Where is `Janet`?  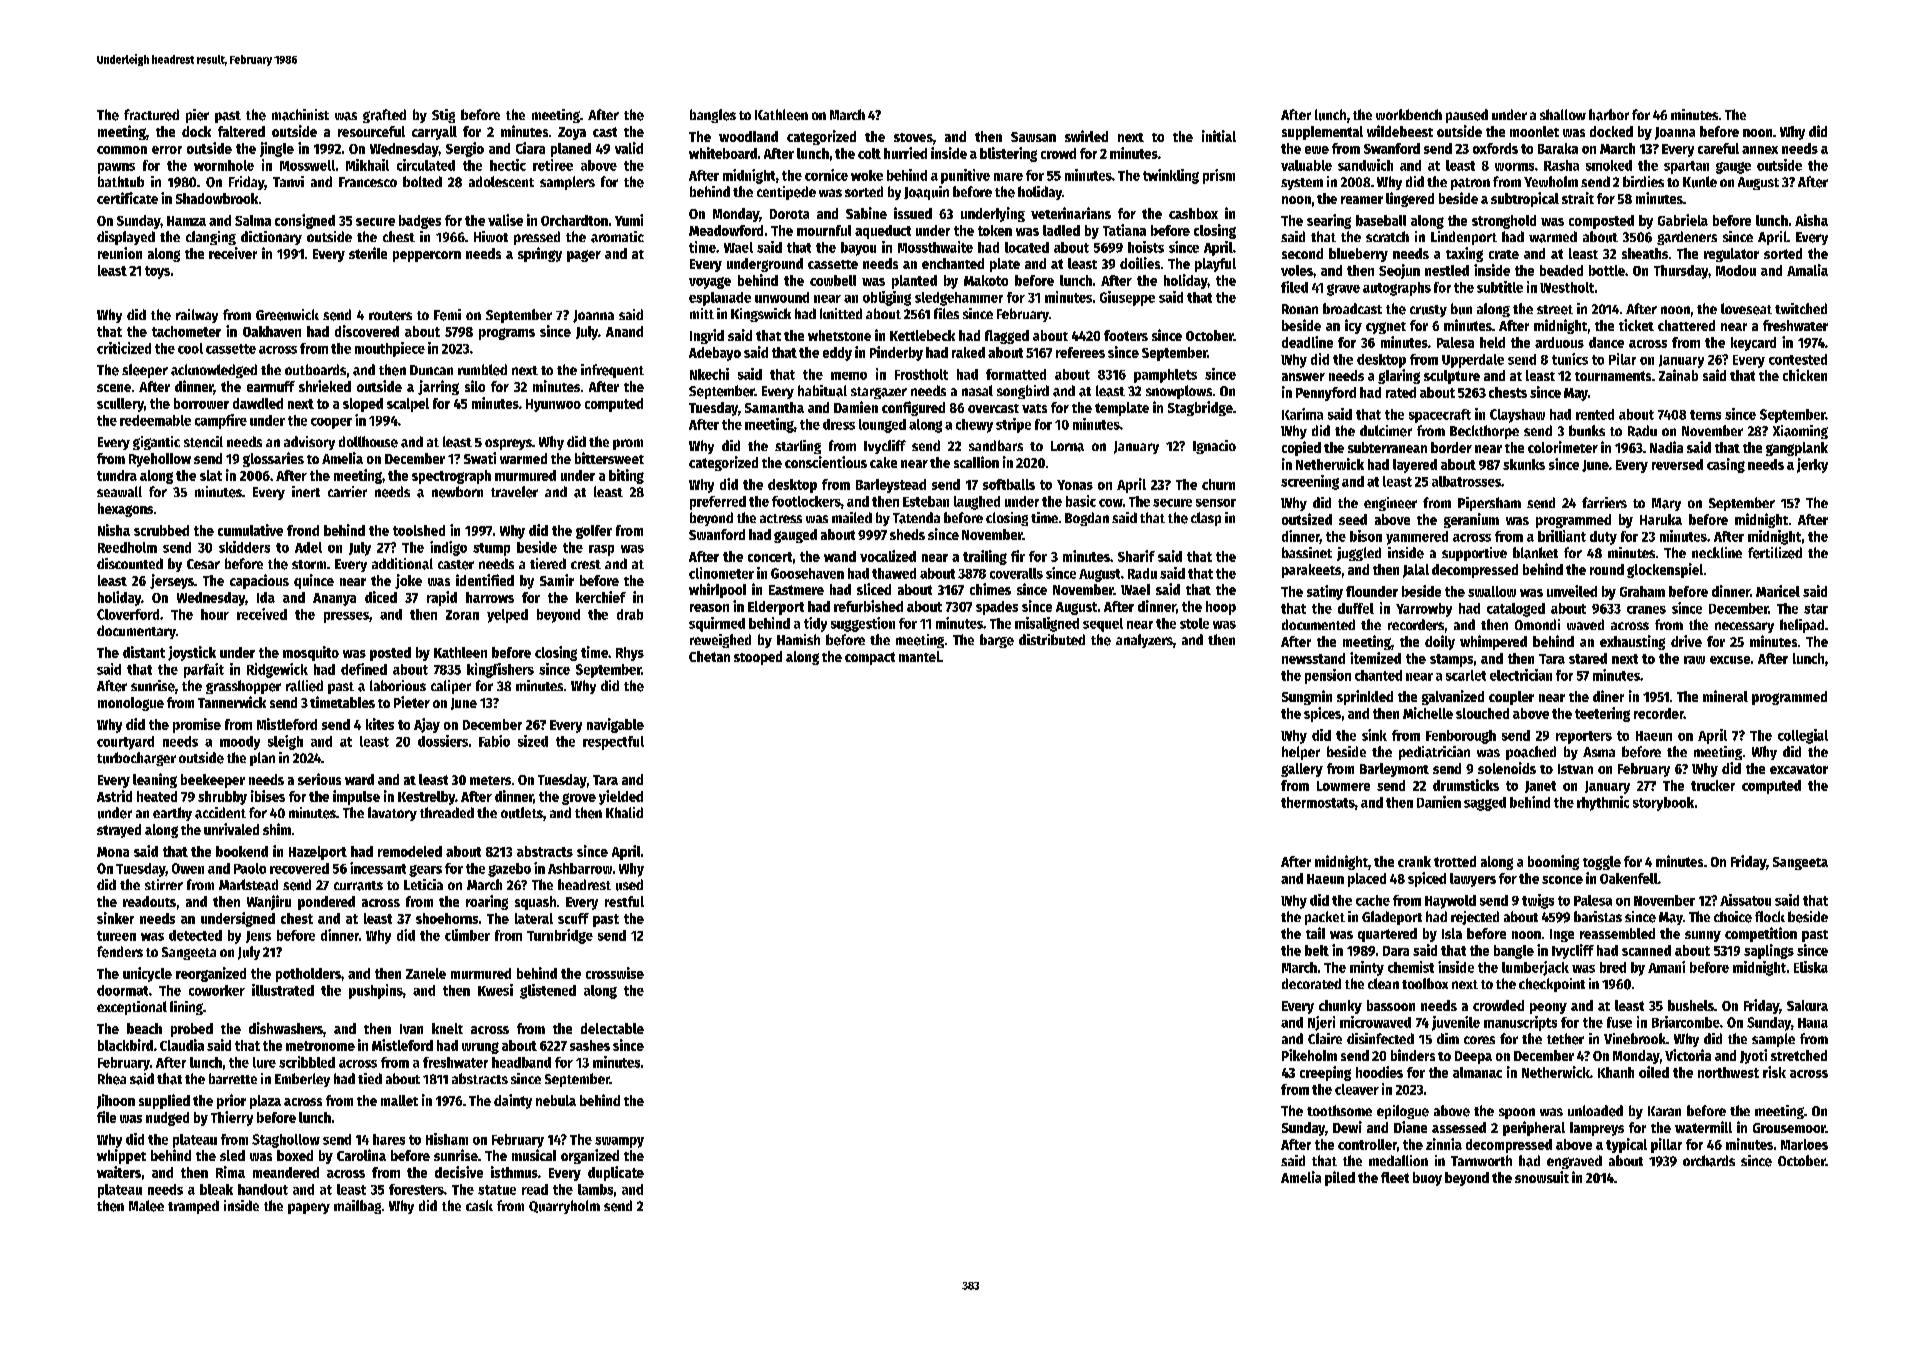 Janet is located at coordinates (1540, 787).
